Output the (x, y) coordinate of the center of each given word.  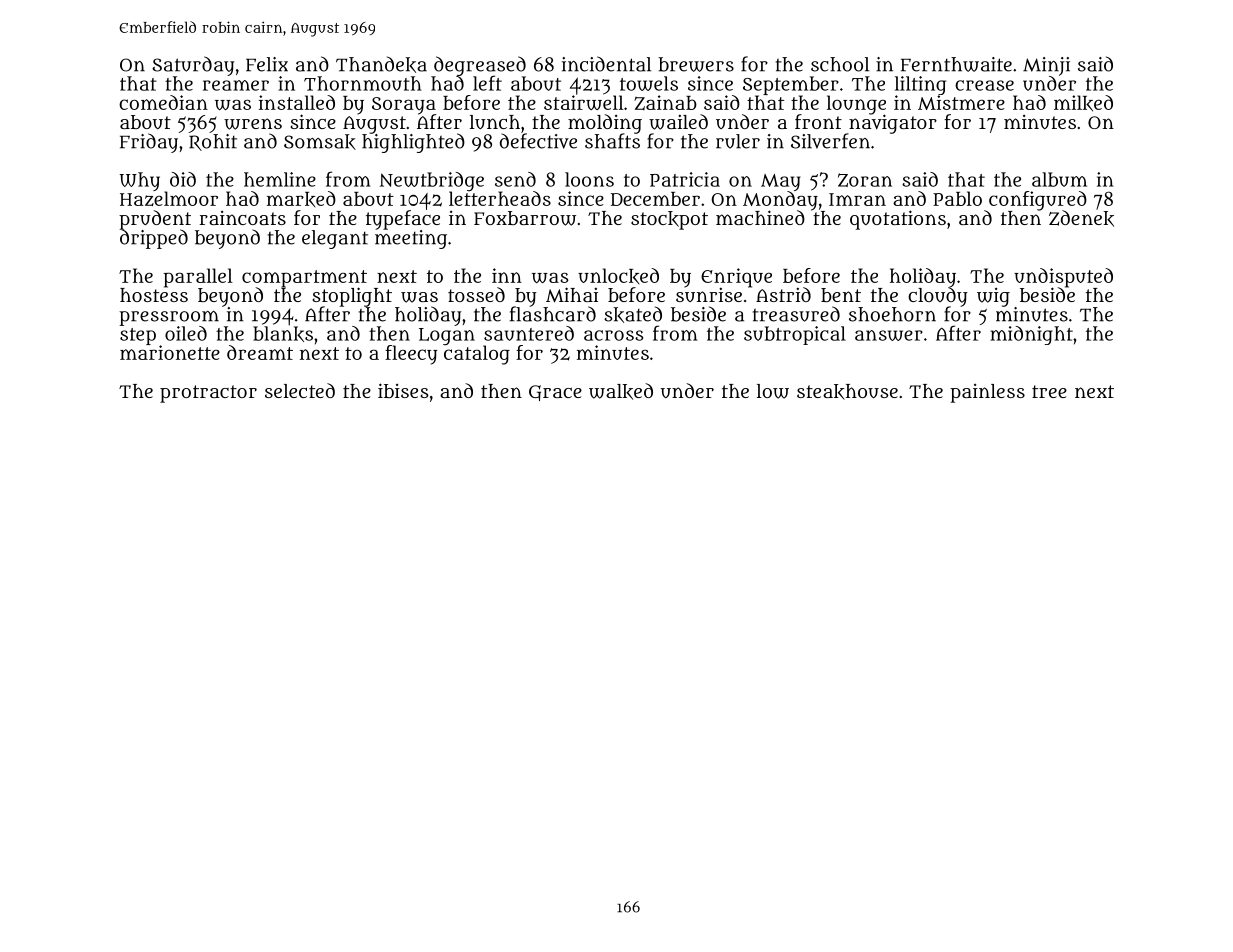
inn (507, 275)
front (818, 121)
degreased (480, 66)
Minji (1046, 66)
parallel (198, 278)
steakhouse (847, 392)
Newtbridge (432, 182)
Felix (267, 64)
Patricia (685, 179)
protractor (208, 394)
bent (841, 295)
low (773, 391)
